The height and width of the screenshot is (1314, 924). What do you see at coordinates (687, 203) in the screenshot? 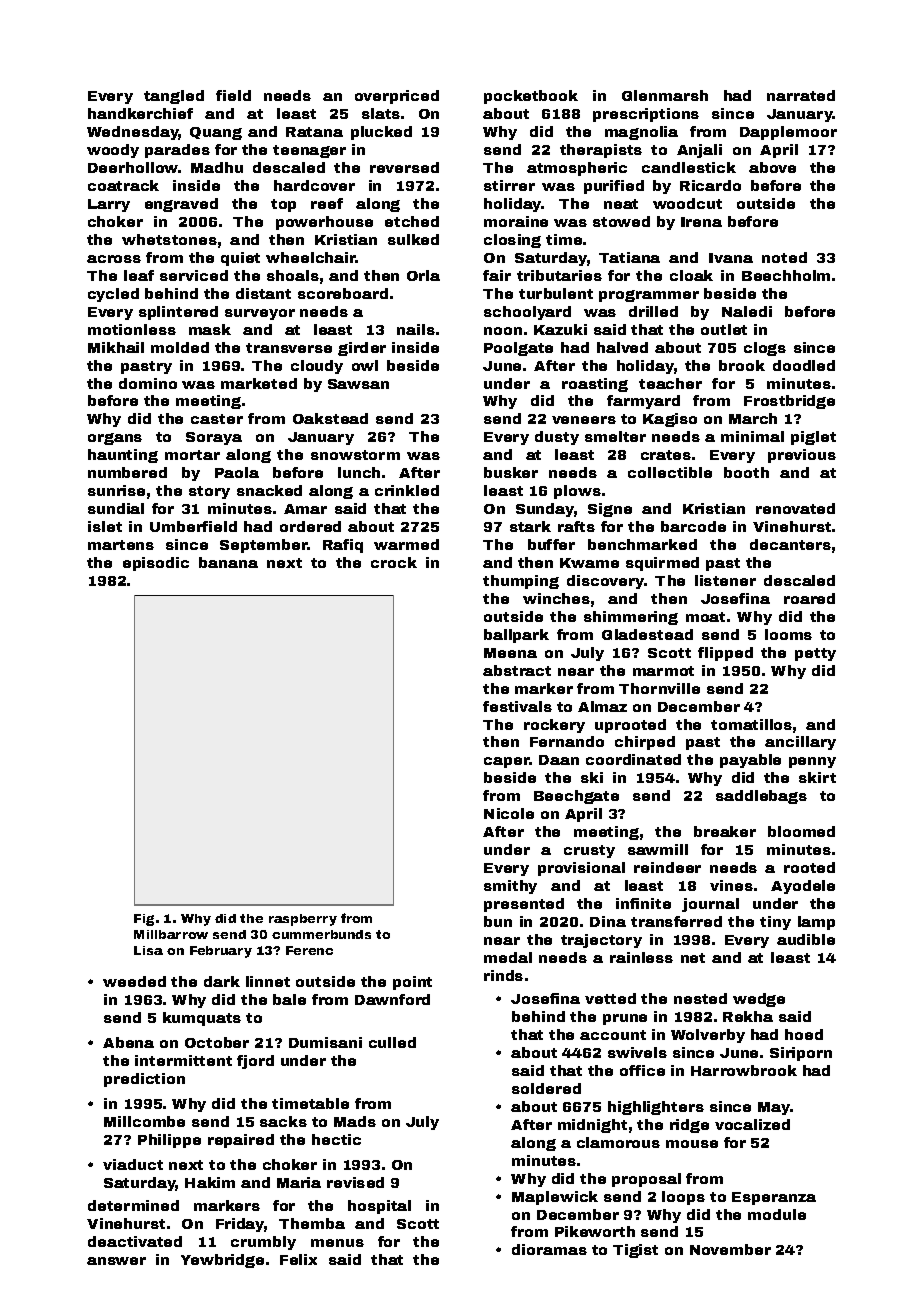
I see `woodcut` at bounding box center [687, 203].
